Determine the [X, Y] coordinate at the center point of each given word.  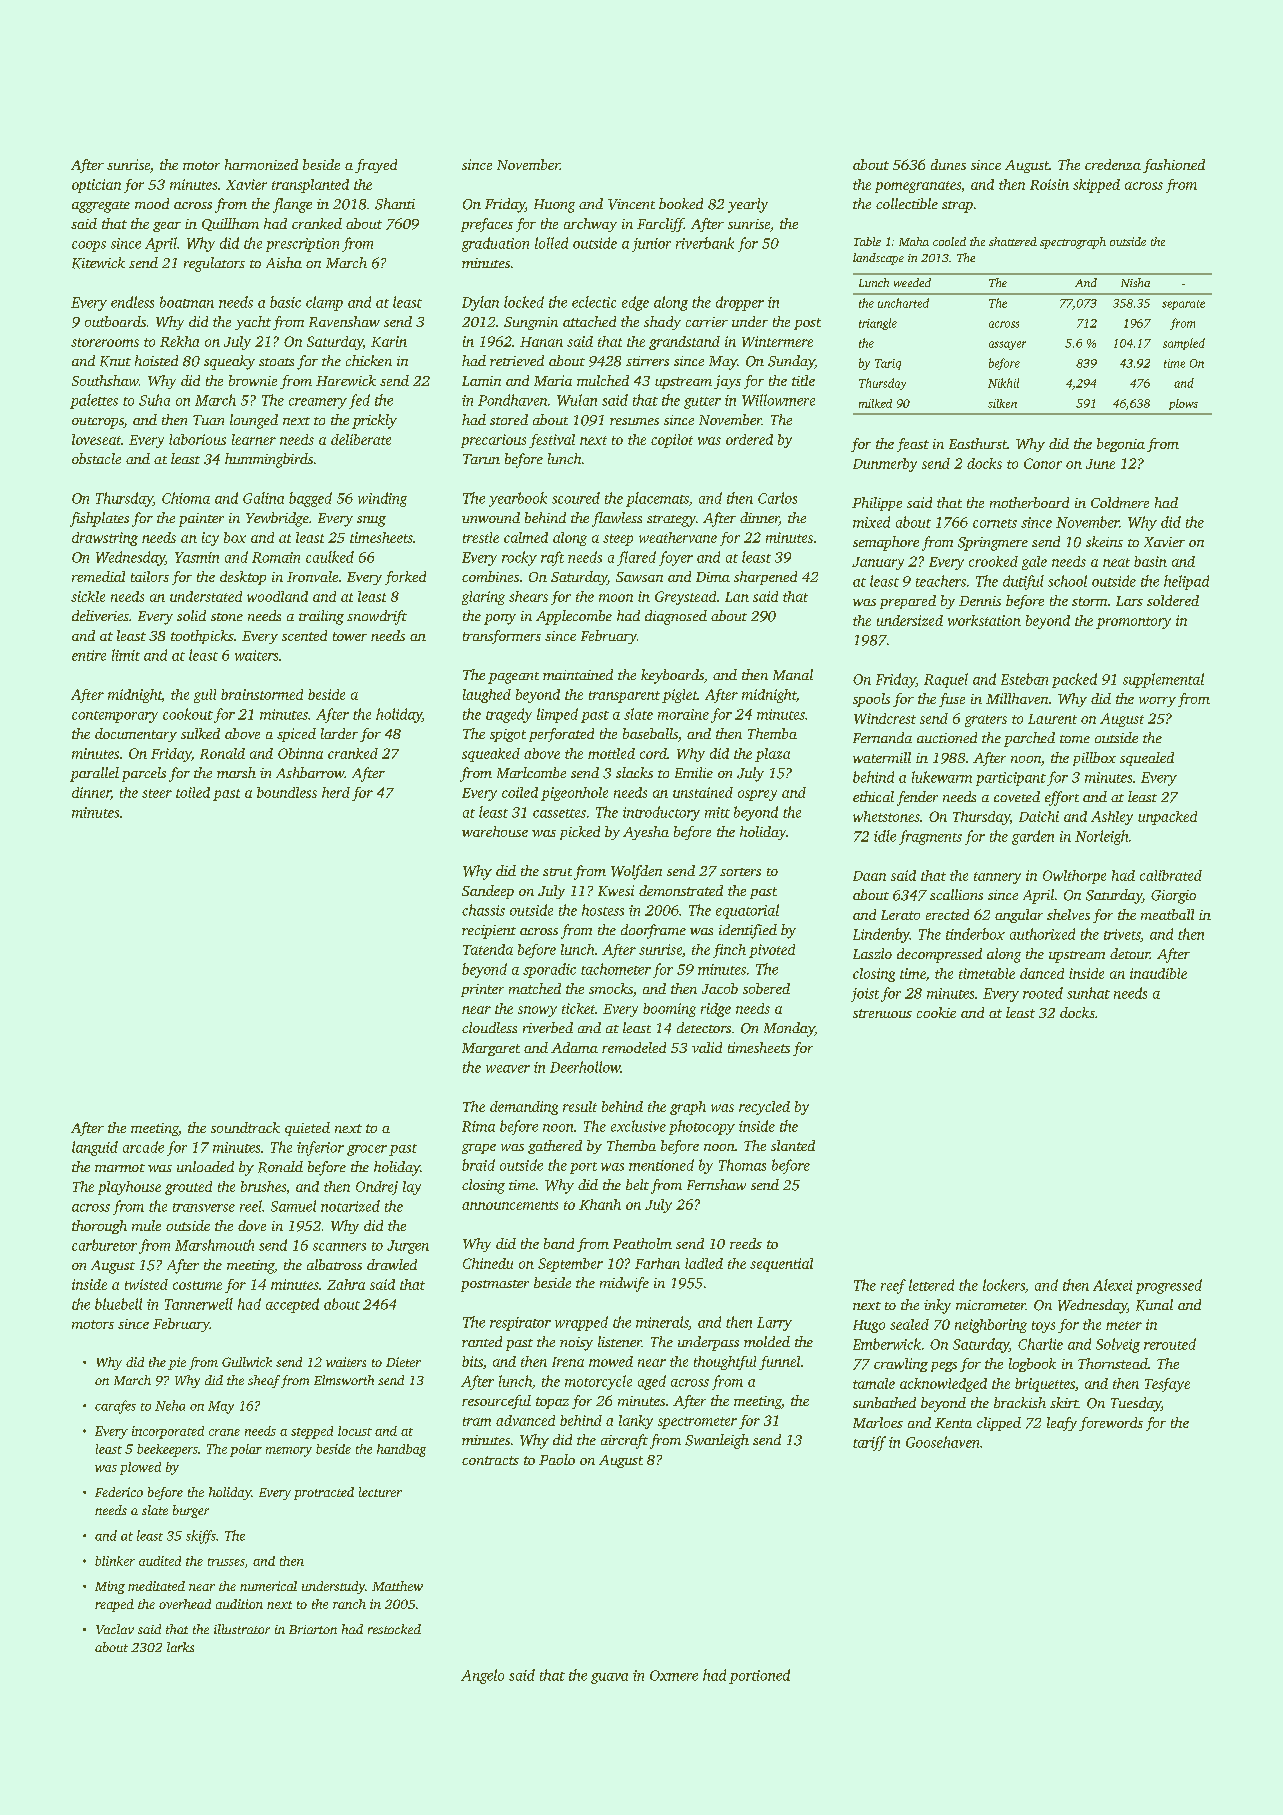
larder [339, 733]
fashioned [1174, 166]
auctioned [947, 737]
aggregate [101, 207]
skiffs [201, 1537]
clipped [999, 1424]
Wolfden [636, 872]
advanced [525, 1420]
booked [681, 203]
